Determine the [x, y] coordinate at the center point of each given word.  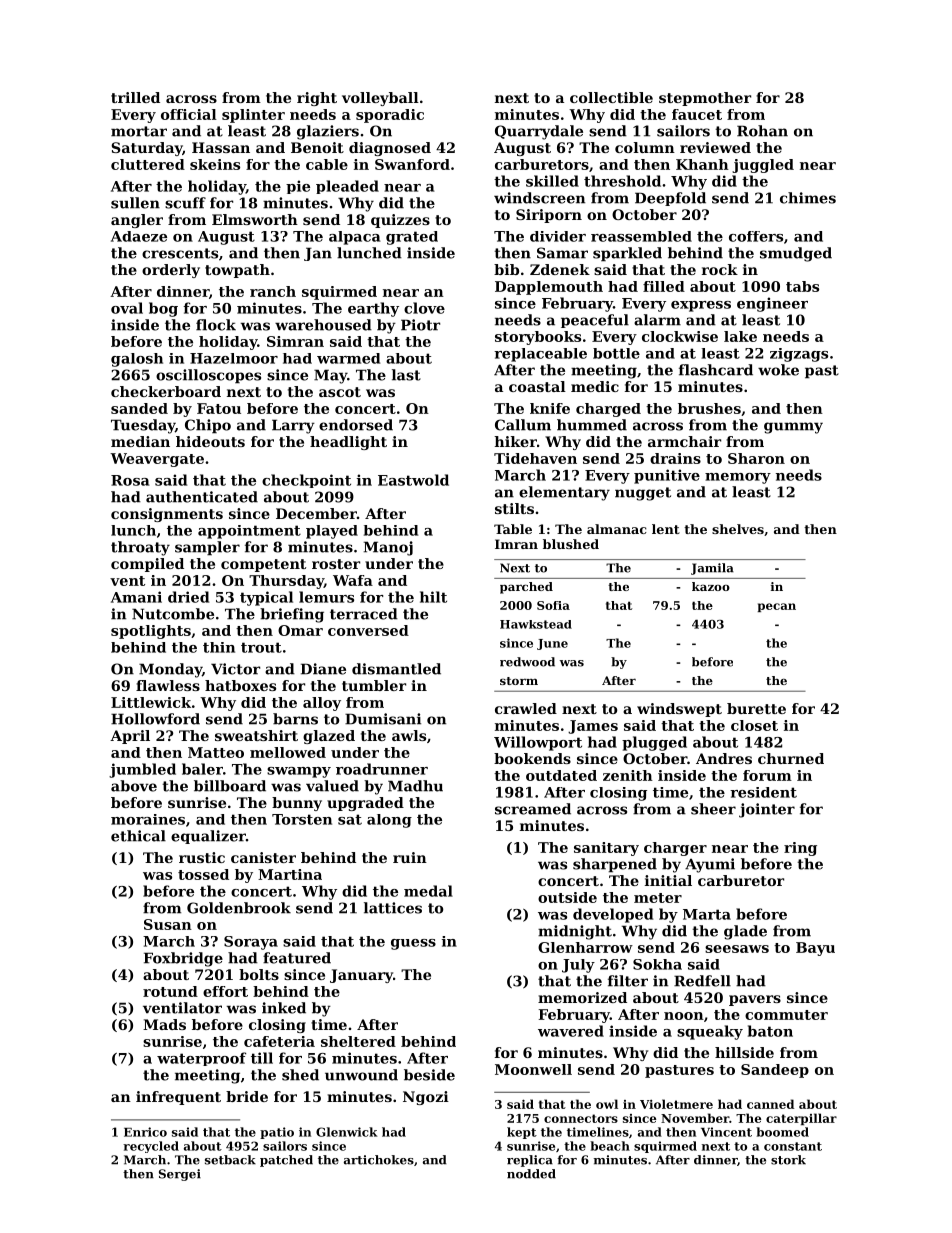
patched [286, 1161]
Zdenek [560, 269]
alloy [322, 704]
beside [429, 1075]
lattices [393, 908]
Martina [290, 874]
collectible [611, 97]
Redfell [702, 981]
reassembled [641, 236]
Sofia [553, 605]
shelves [738, 529]
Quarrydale [539, 132]
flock [216, 325]
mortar [139, 131]
